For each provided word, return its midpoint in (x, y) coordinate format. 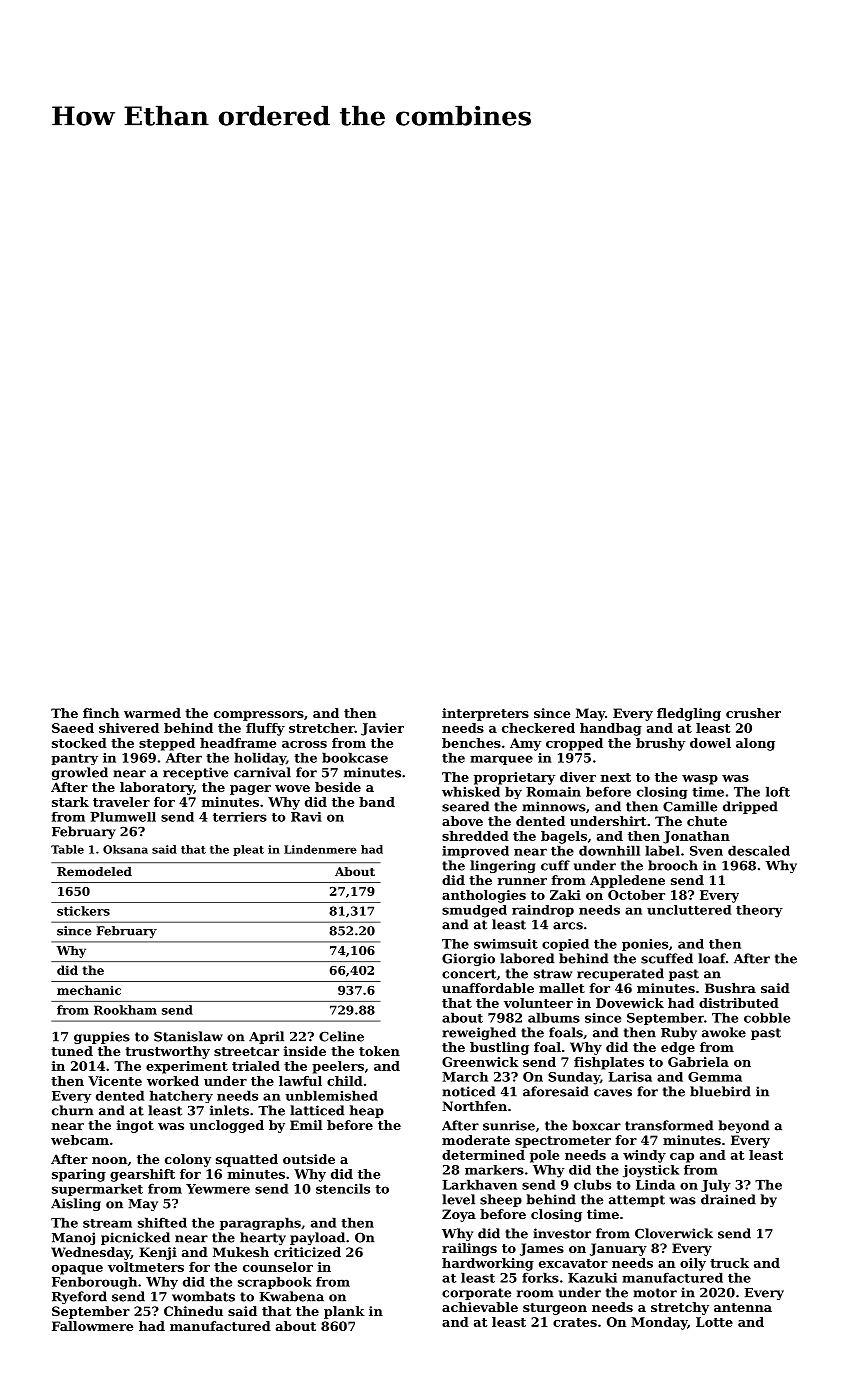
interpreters (485, 714)
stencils (343, 1188)
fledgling (689, 714)
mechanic (89, 990)
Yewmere (218, 1189)
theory (759, 911)
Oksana (125, 849)
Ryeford (79, 1297)
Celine (341, 1036)
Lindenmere (320, 849)
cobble (767, 1017)
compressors (259, 716)
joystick (651, 1171)
